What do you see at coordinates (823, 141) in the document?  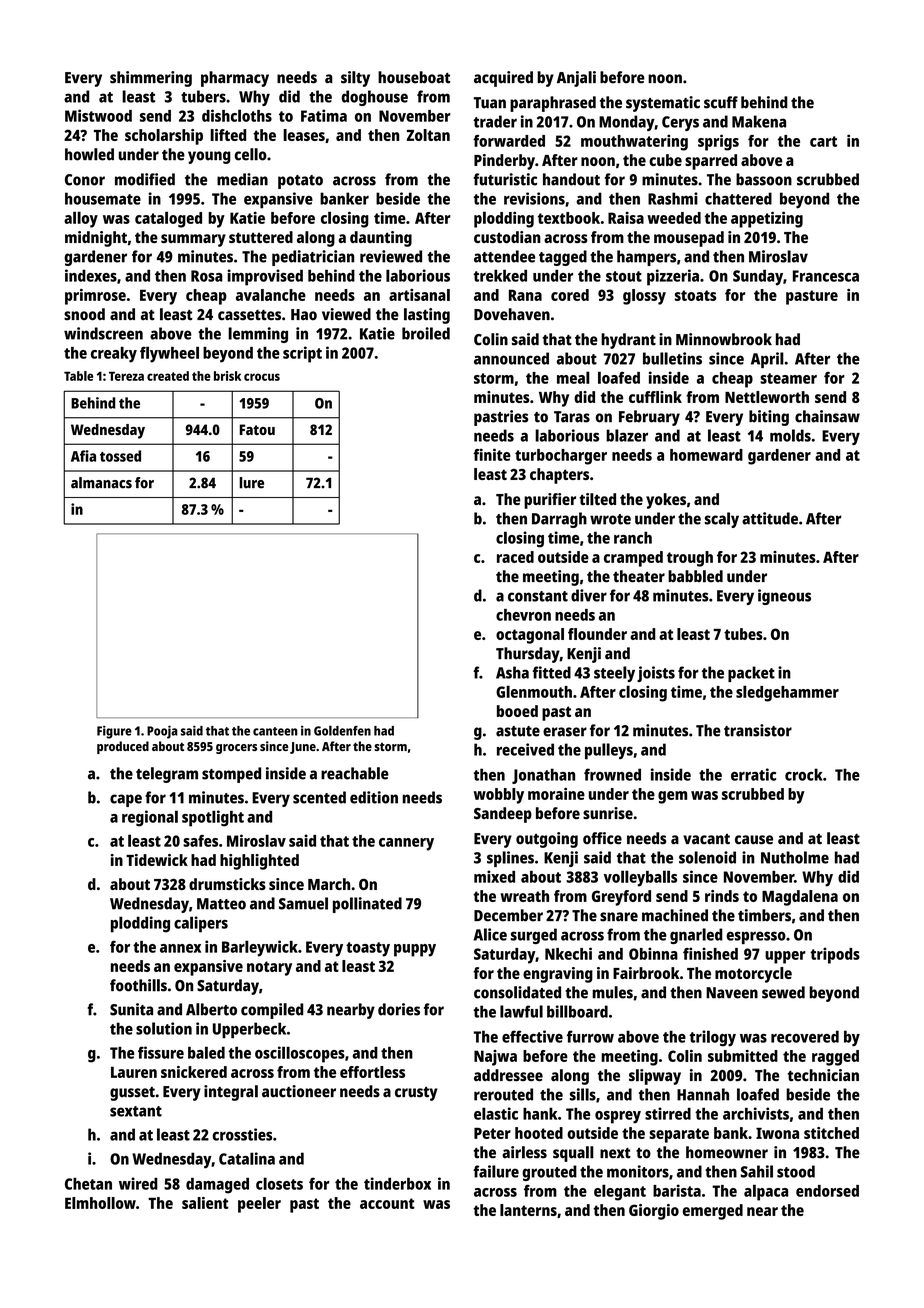 I see `cart` at bounding box center [823, 141].
